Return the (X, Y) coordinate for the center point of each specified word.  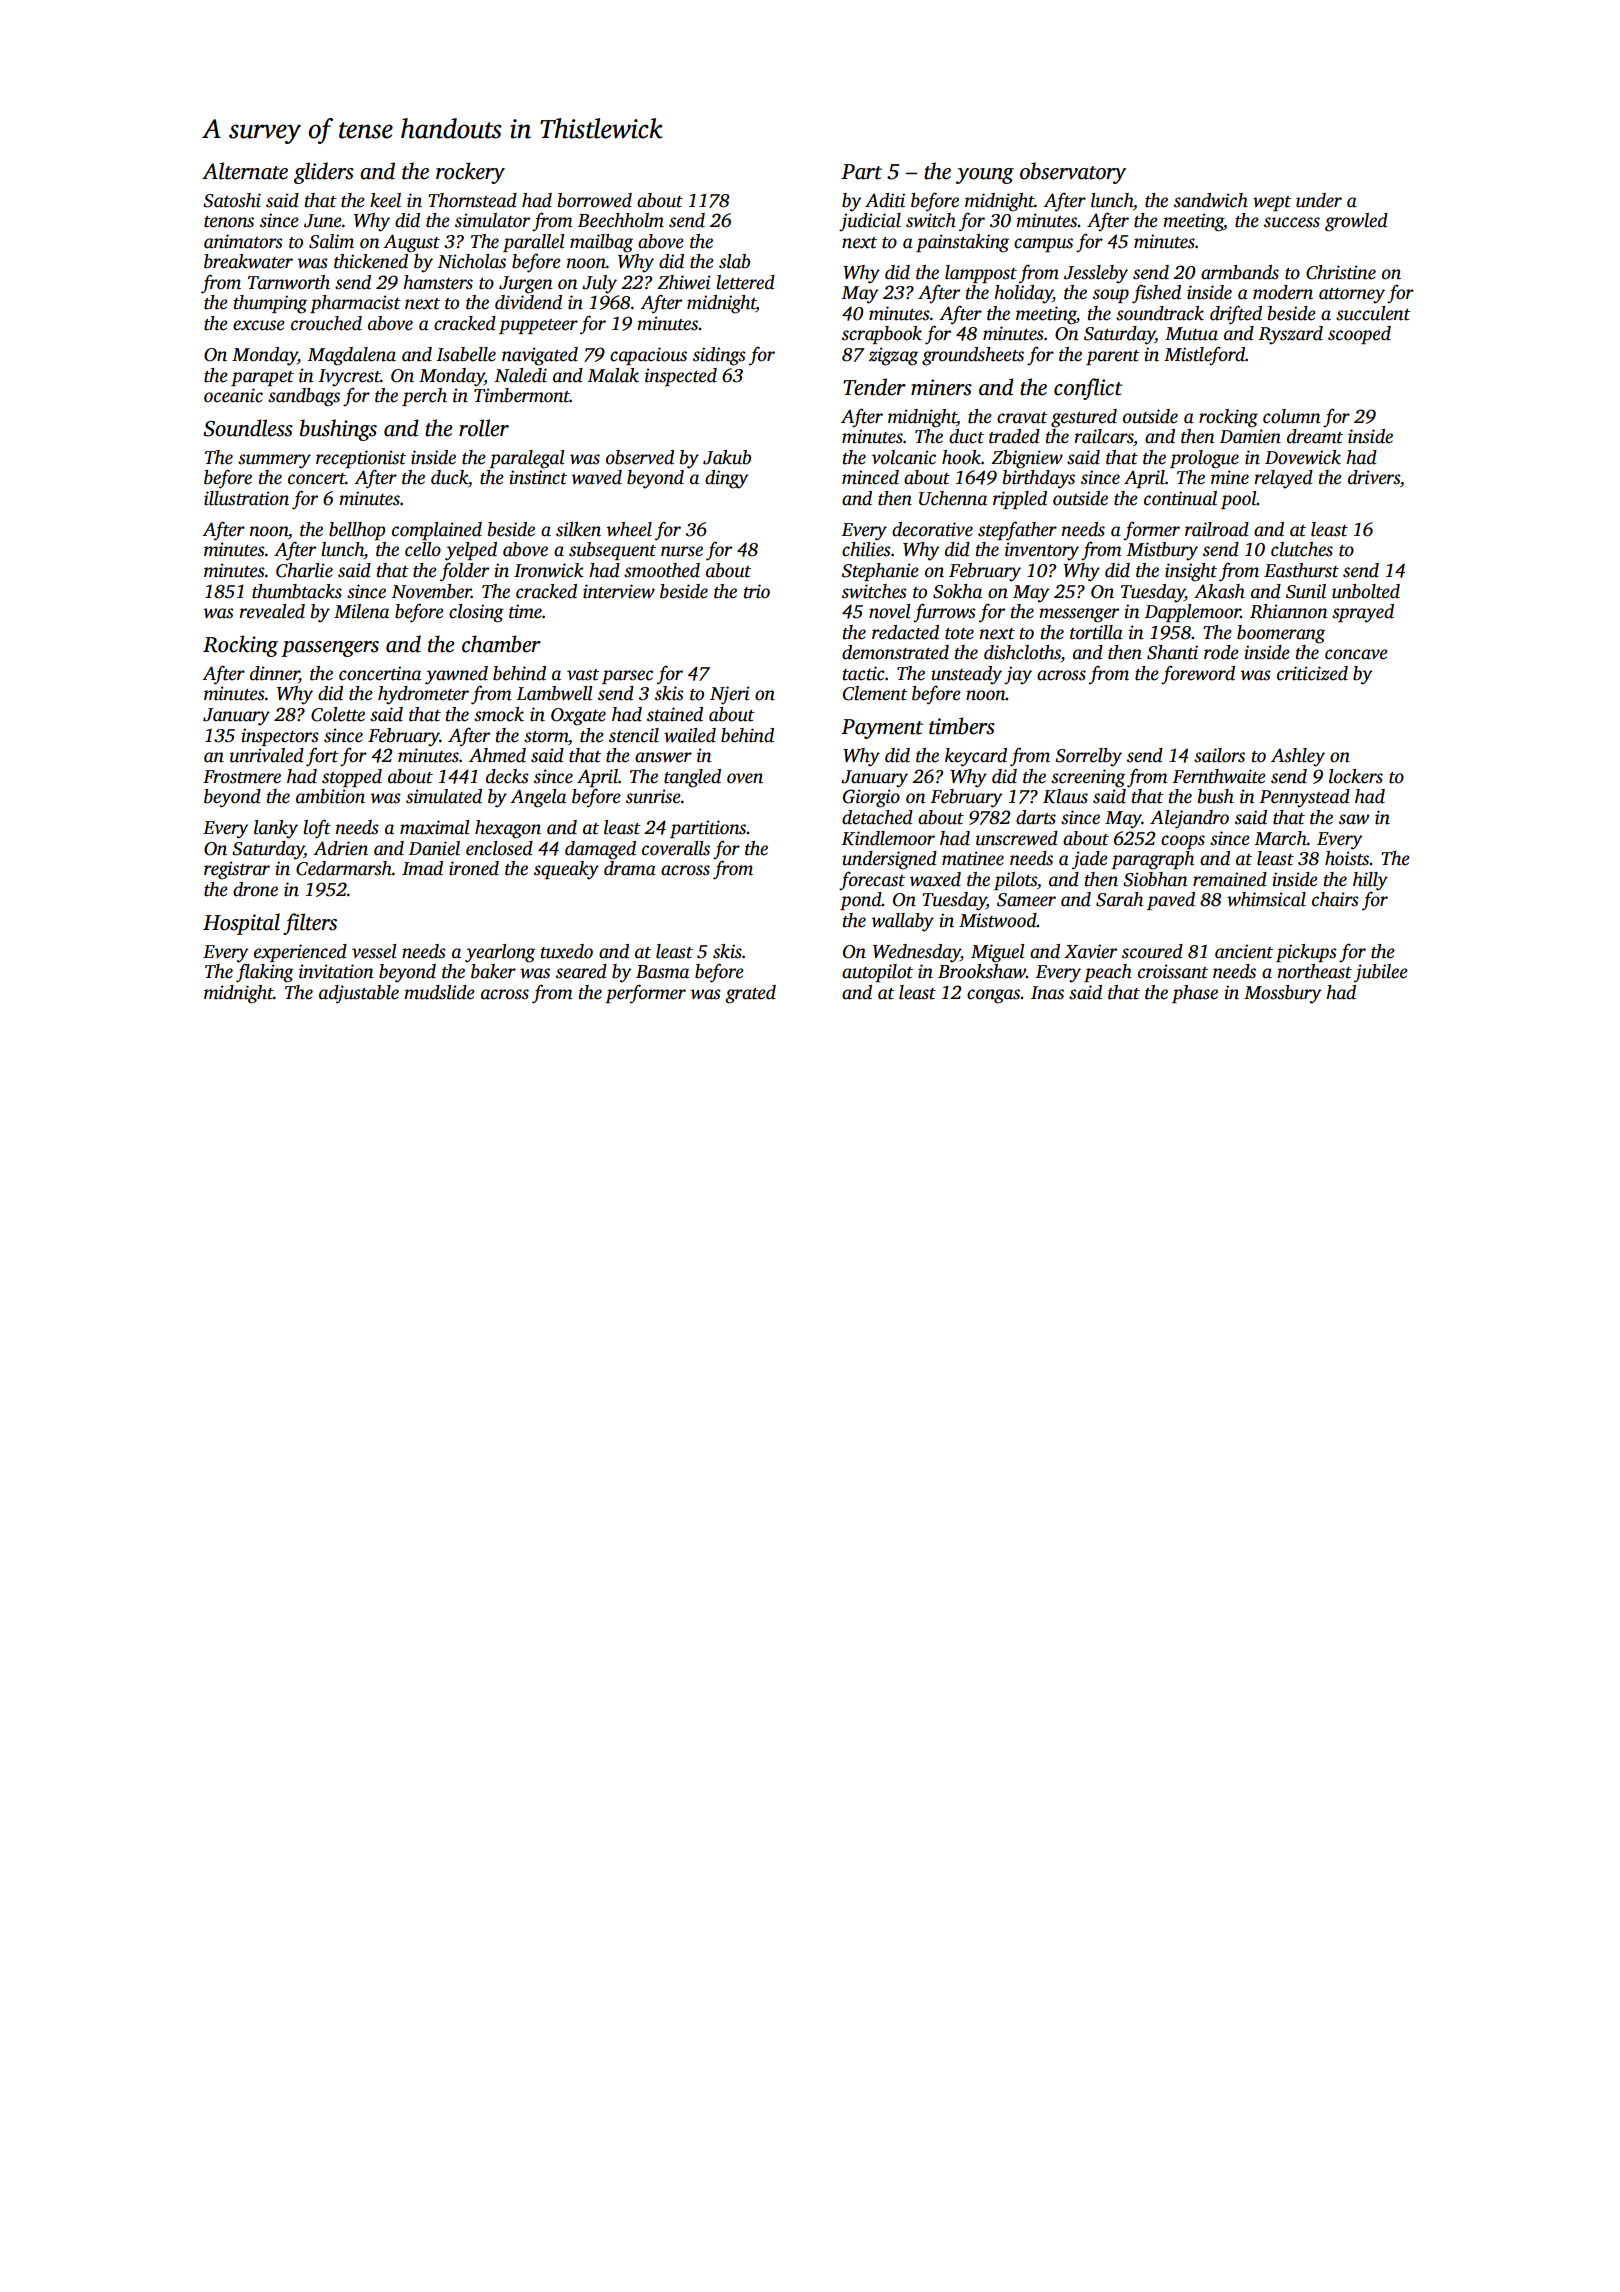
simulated (444, 796)
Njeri (730, 695)
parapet (262, 378)
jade (1090, 860)
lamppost (981, 274)
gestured (1084, 418)
